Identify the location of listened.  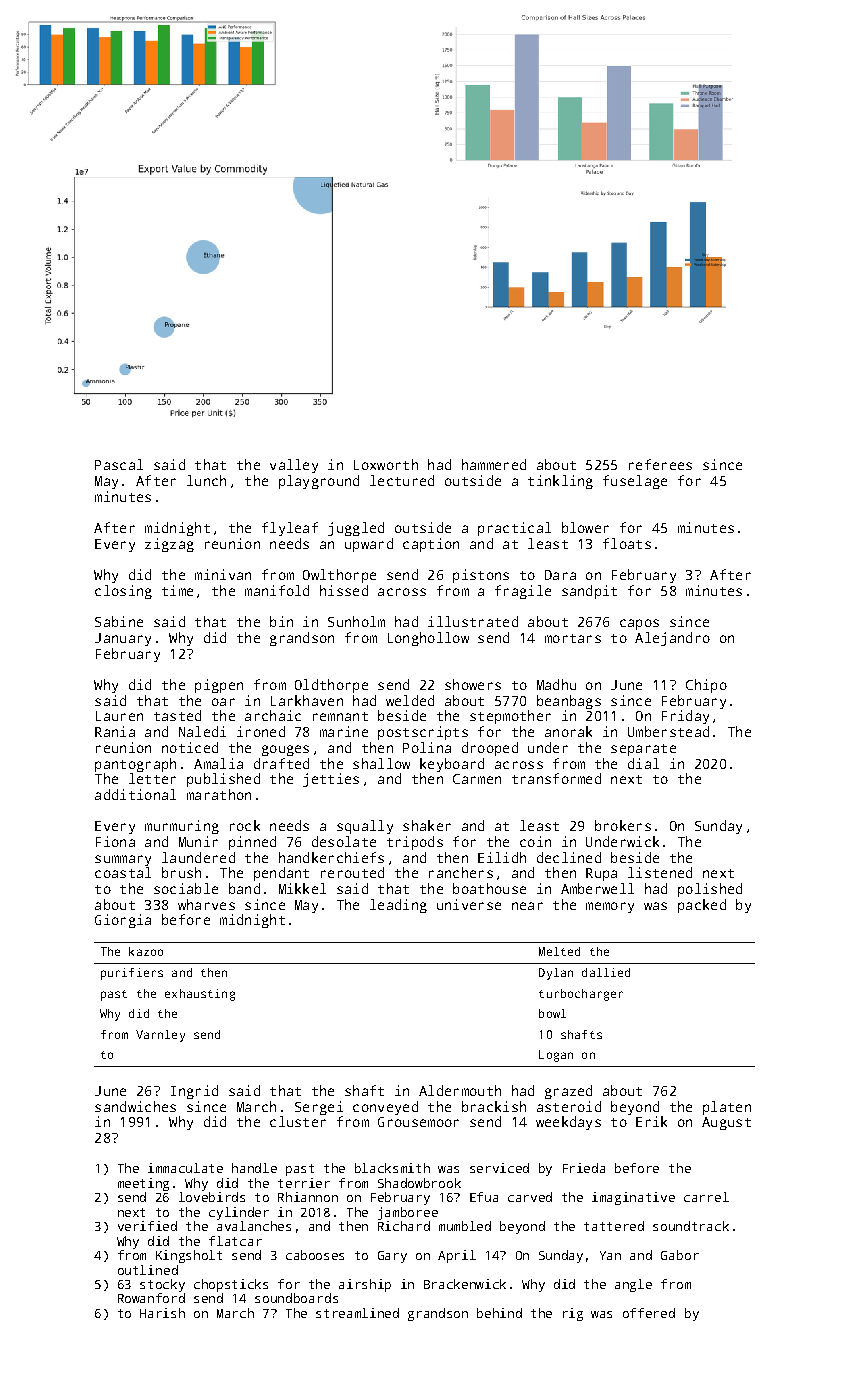
(660, 872).
